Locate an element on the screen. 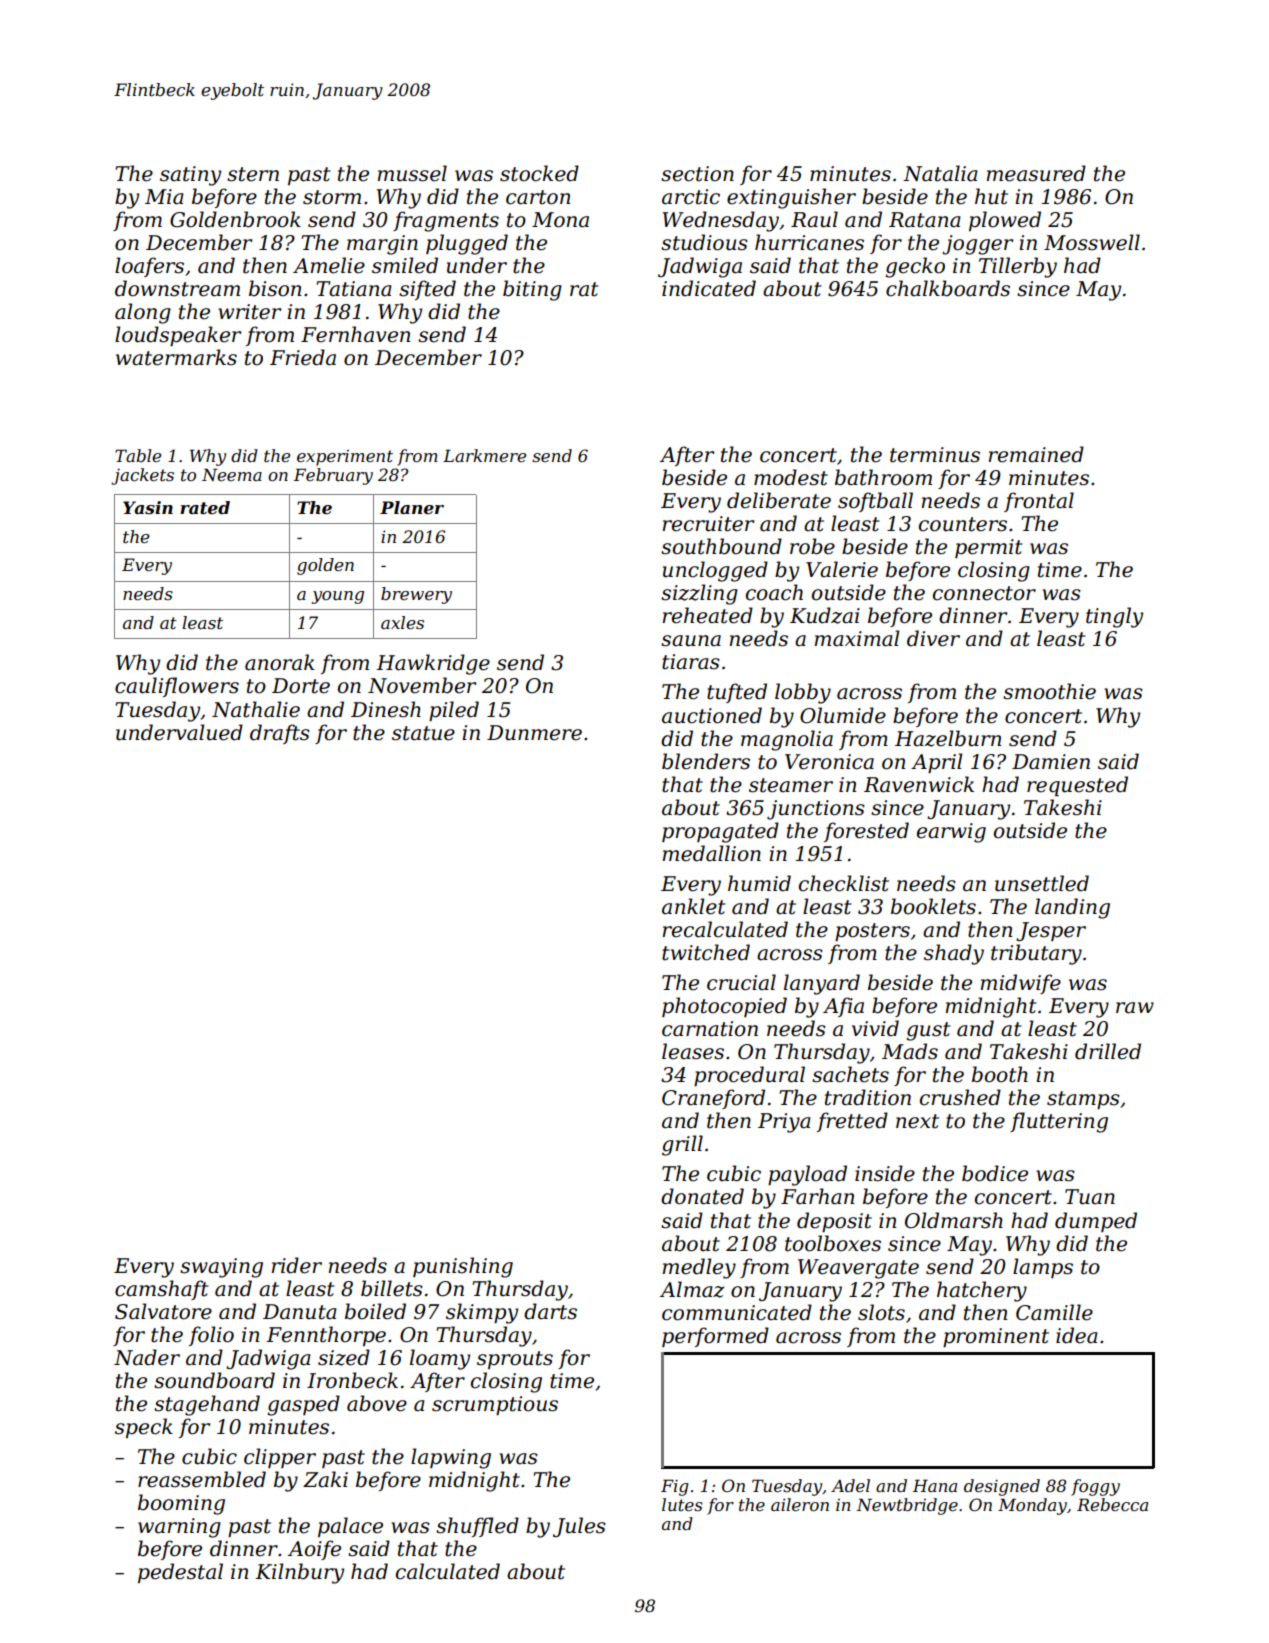 This screenshot has width=1269, height=1643. Larkmere is located at coordinates (484, 455).
